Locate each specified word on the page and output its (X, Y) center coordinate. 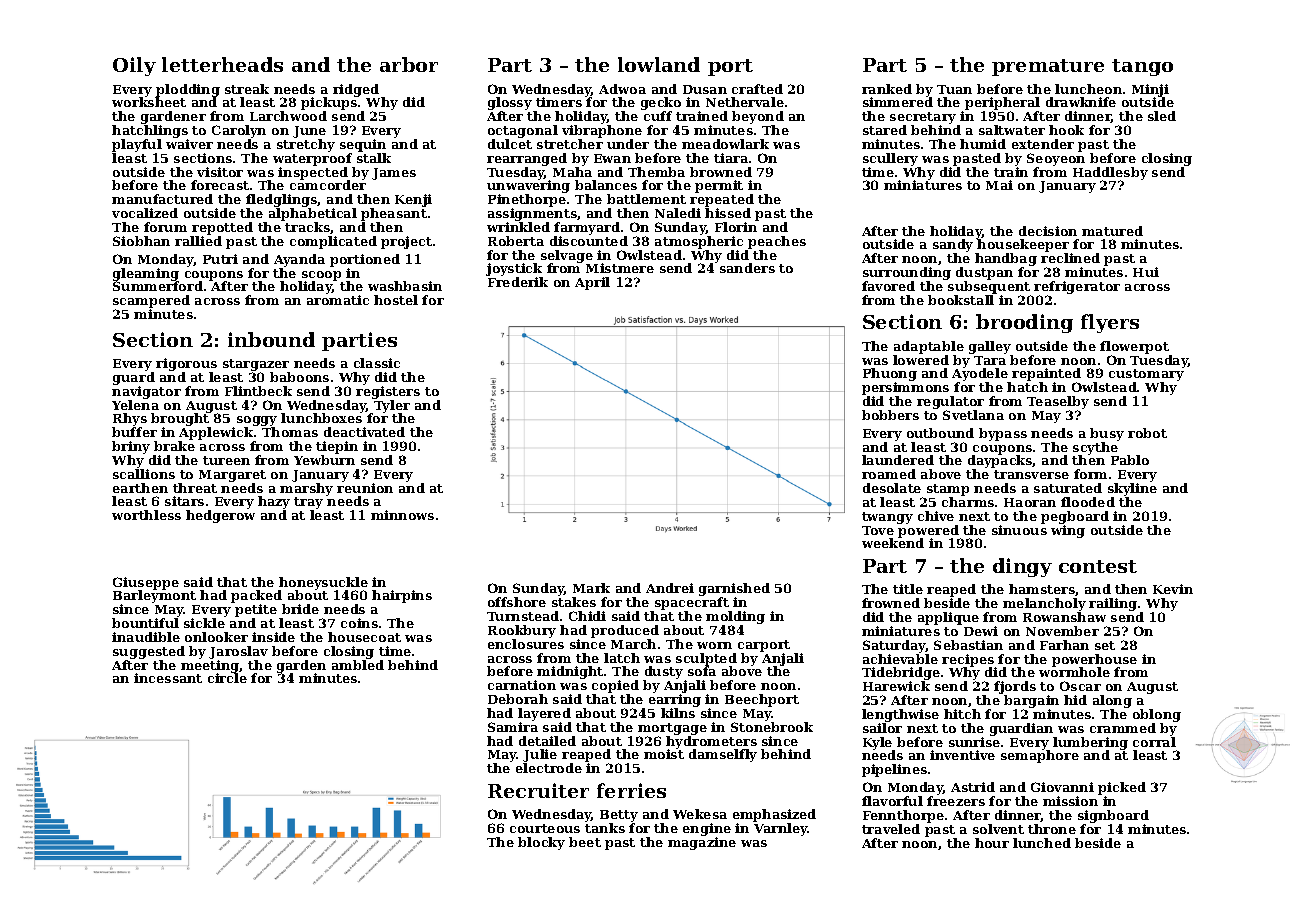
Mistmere (620, 268)
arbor (409, 64)
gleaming (146, 275)
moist (664, 754)
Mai (999, 185)
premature (1048, 67)
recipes (968, 660)
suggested (149, 652)
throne (1052, 829)
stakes (574, 602)
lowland (659, 64)
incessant (168, 678)
